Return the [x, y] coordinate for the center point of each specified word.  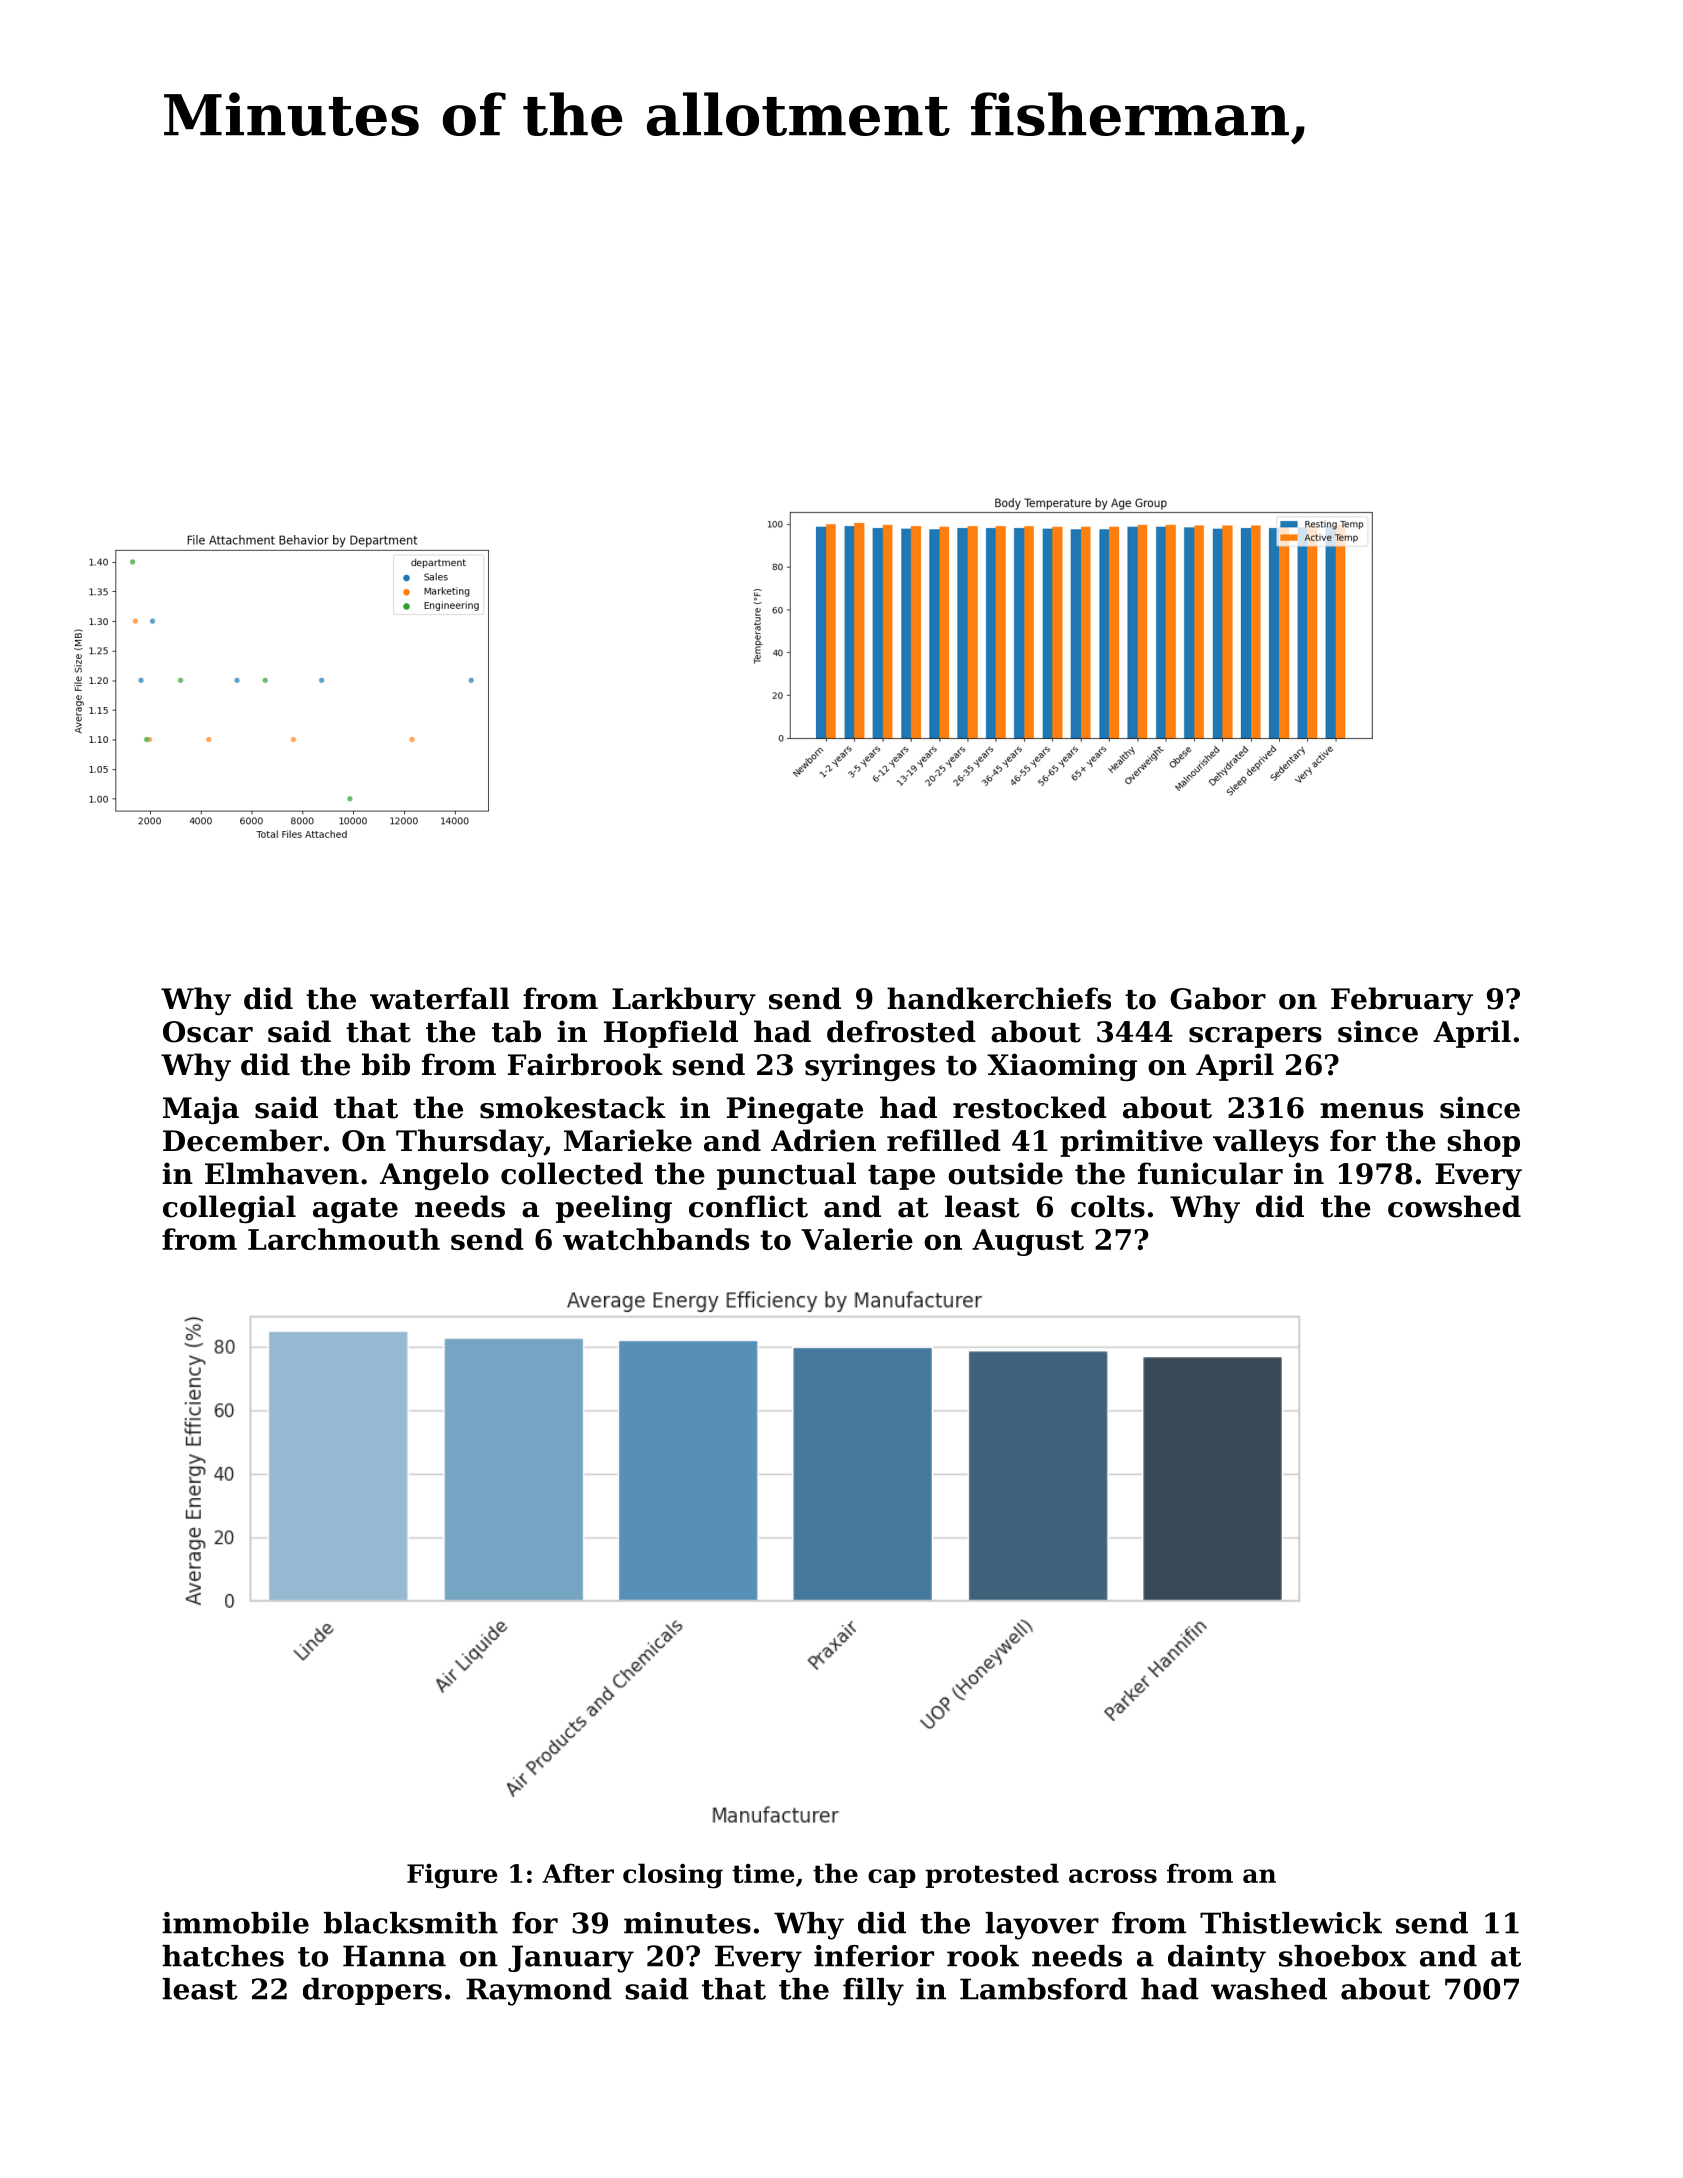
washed [1269, 1989]
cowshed [1454, 1206]
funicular [1210, 1173]
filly [873, 1992]
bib [386, 1064]
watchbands [656, 1239]
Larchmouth [344, 1239]
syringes [870, 1067]
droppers [372, 1991]
